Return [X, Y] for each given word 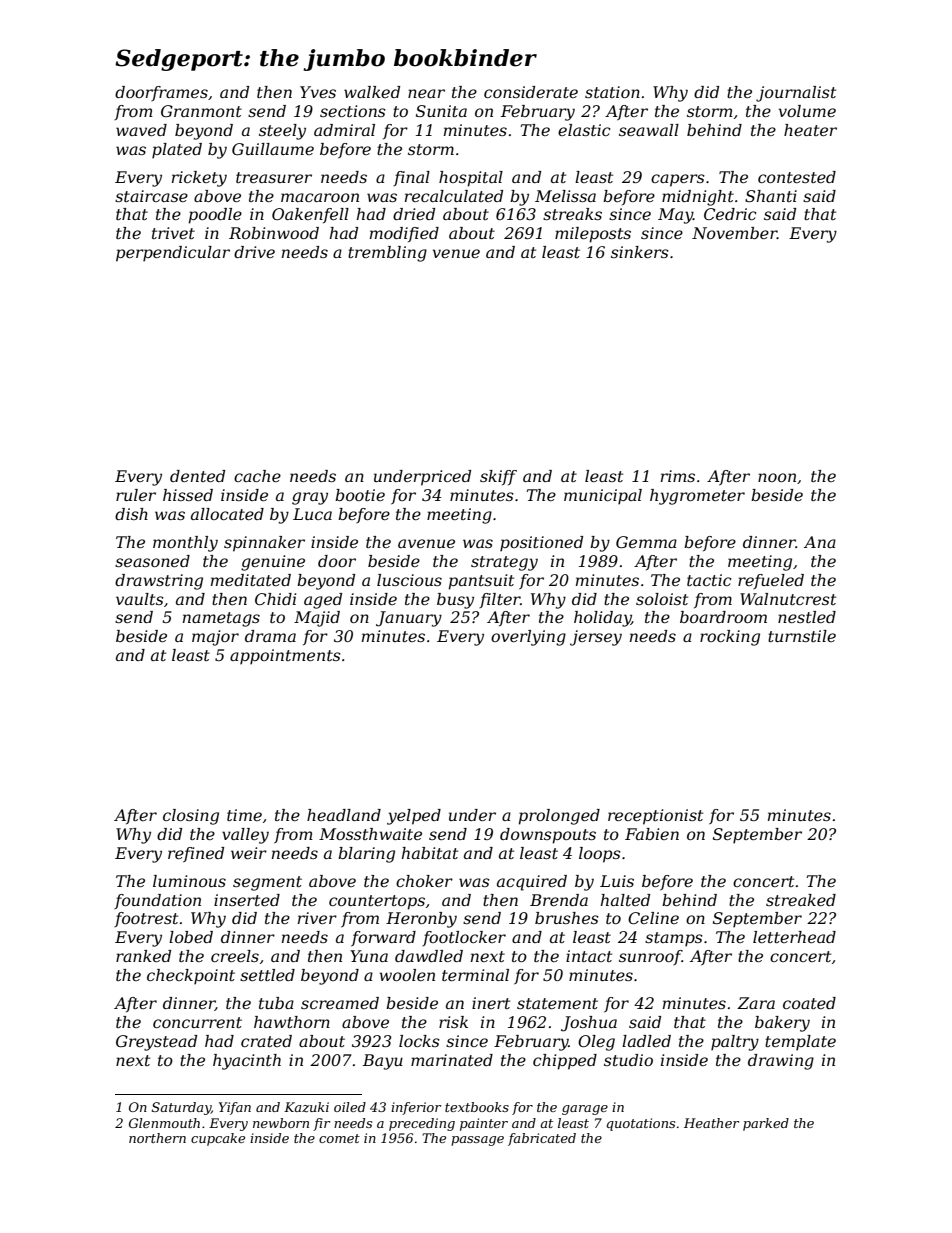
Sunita [441, 111]
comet [339, 1138]
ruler [136, 495]
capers [678, 180]
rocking [730, 638]
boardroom [723, 617]
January [409, 619]
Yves [318, 92]
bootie [360, 495]
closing [191, 817]
